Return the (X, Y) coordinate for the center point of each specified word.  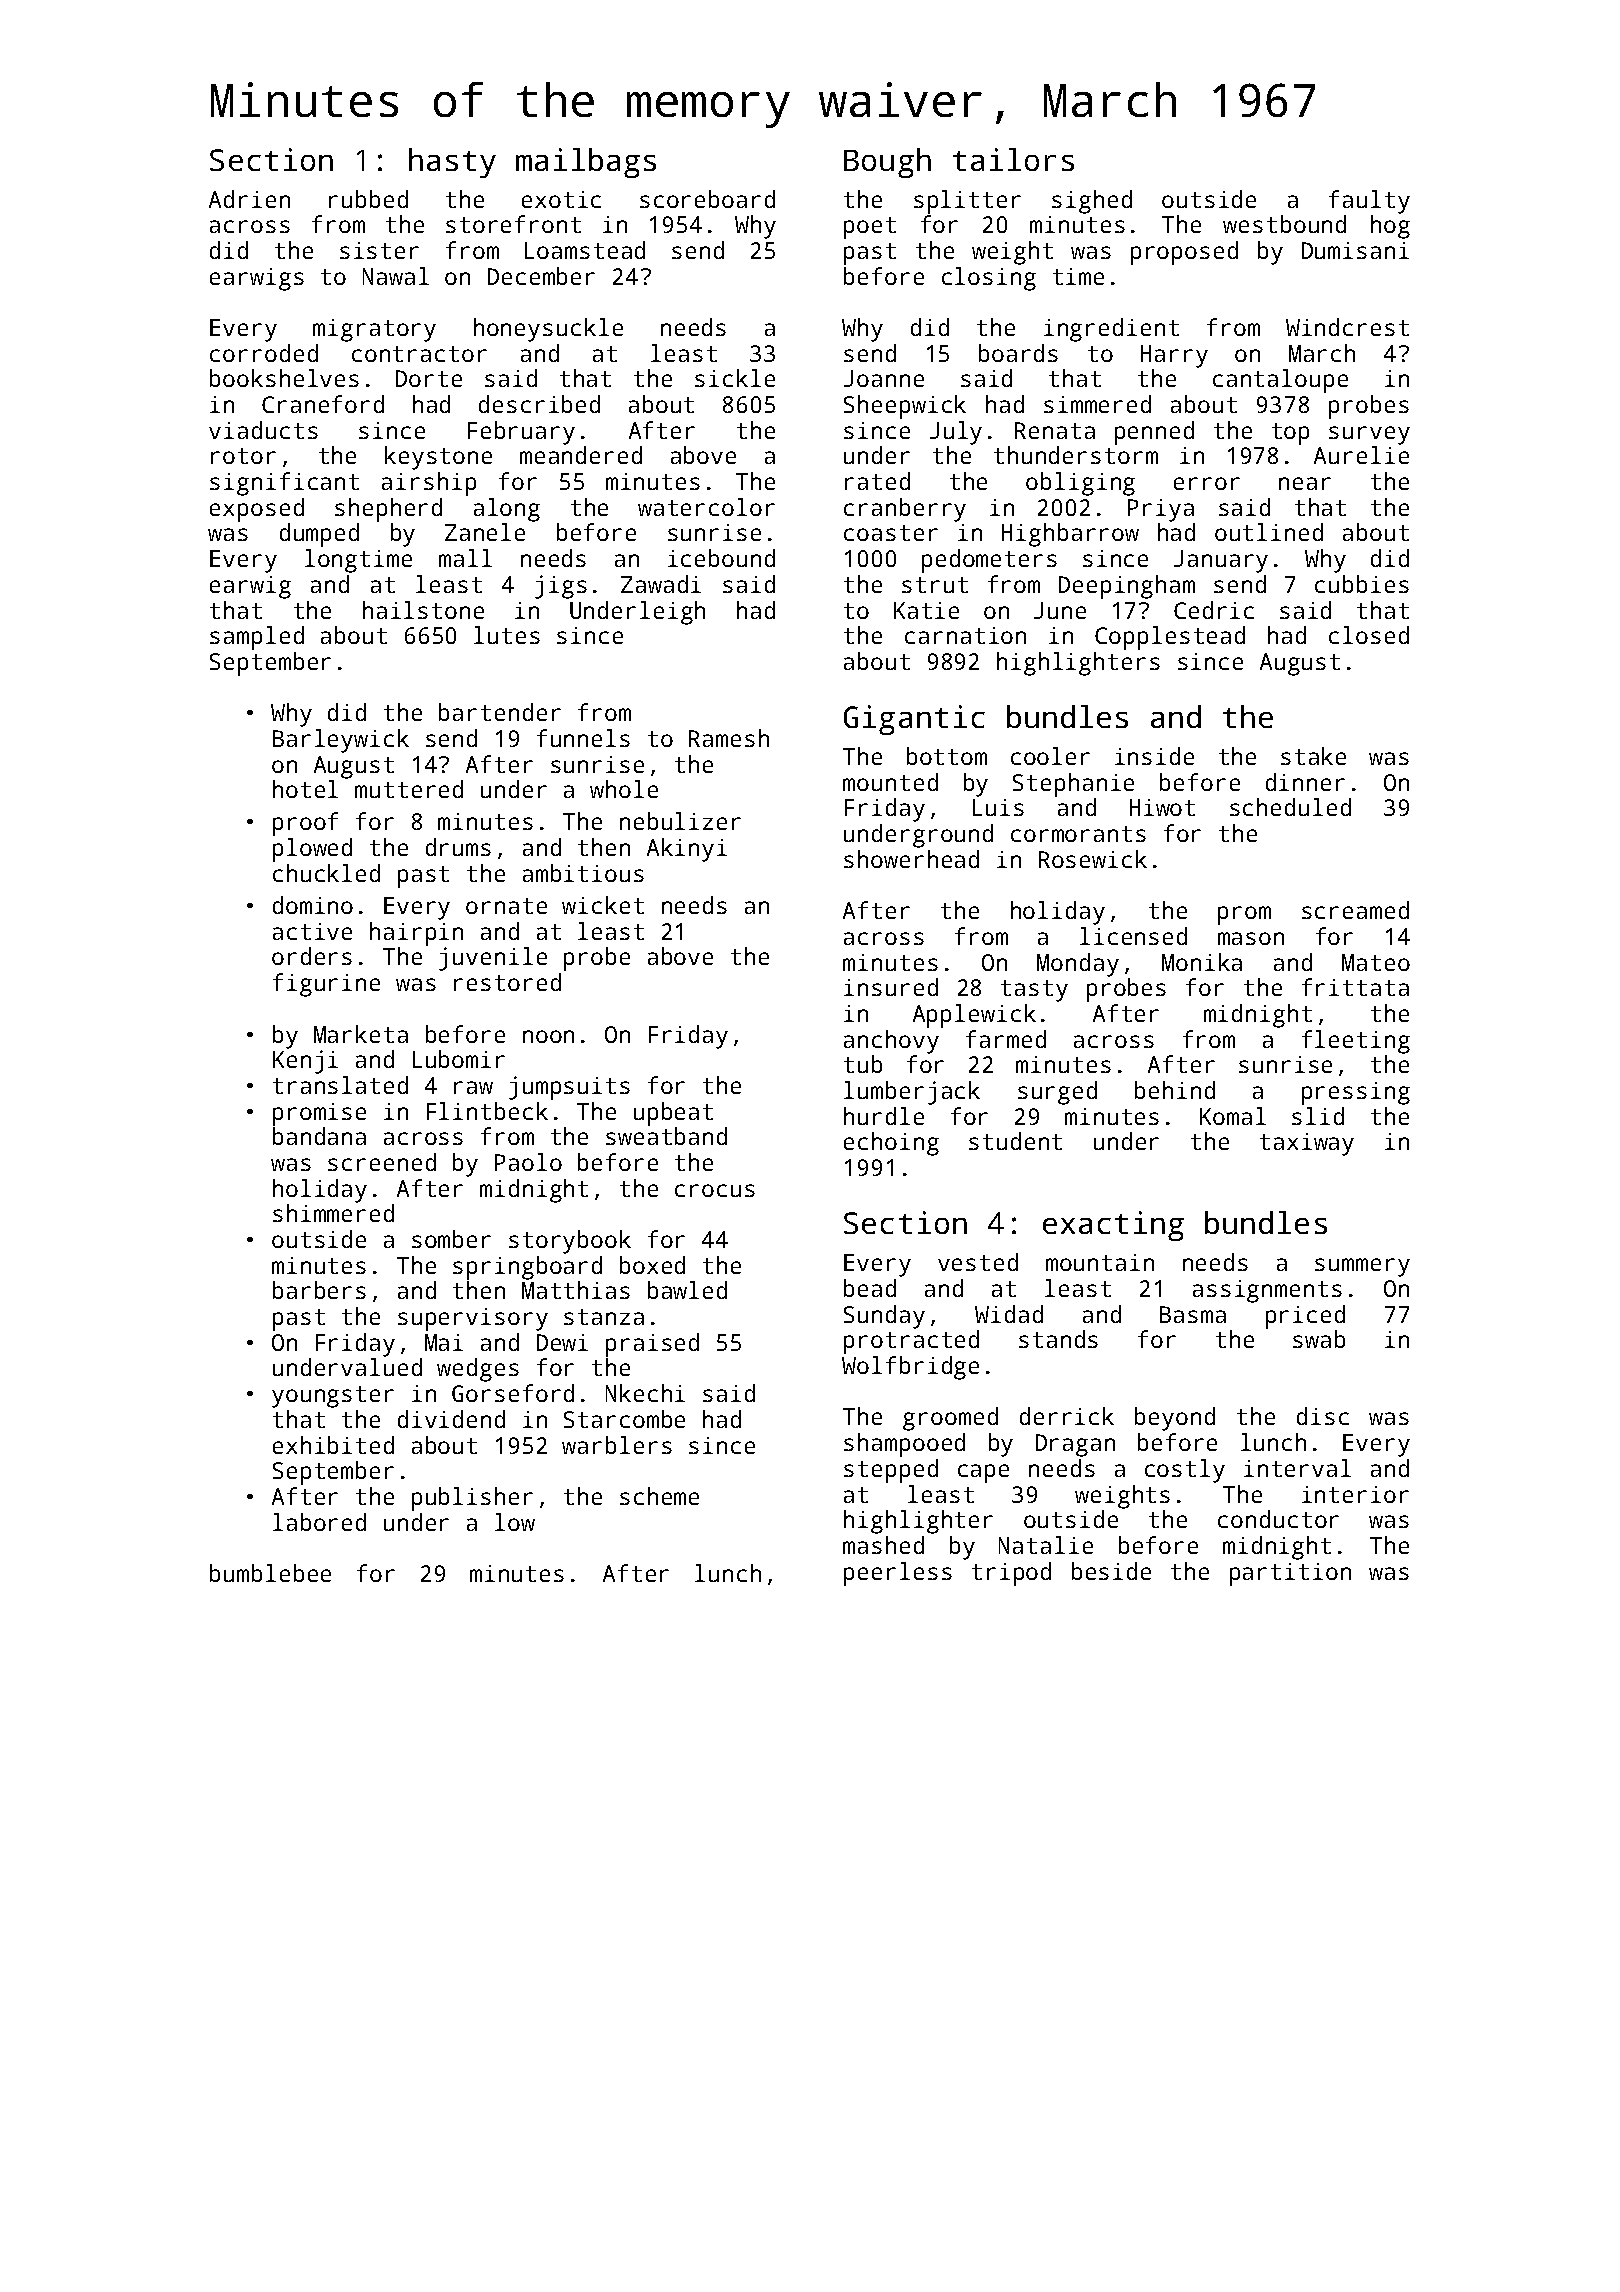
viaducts (263, 430)
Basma (1193, 1314)
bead (870, 1288)
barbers (319, 1290)
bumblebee (270, 1573)
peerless (898, 1574)
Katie (926, 610)
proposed (1184, 253)
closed (1369, 635)
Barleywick (341, 741)
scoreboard (707, 199)
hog (1390, 227)
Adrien (249, 199)
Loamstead (585, 250)
